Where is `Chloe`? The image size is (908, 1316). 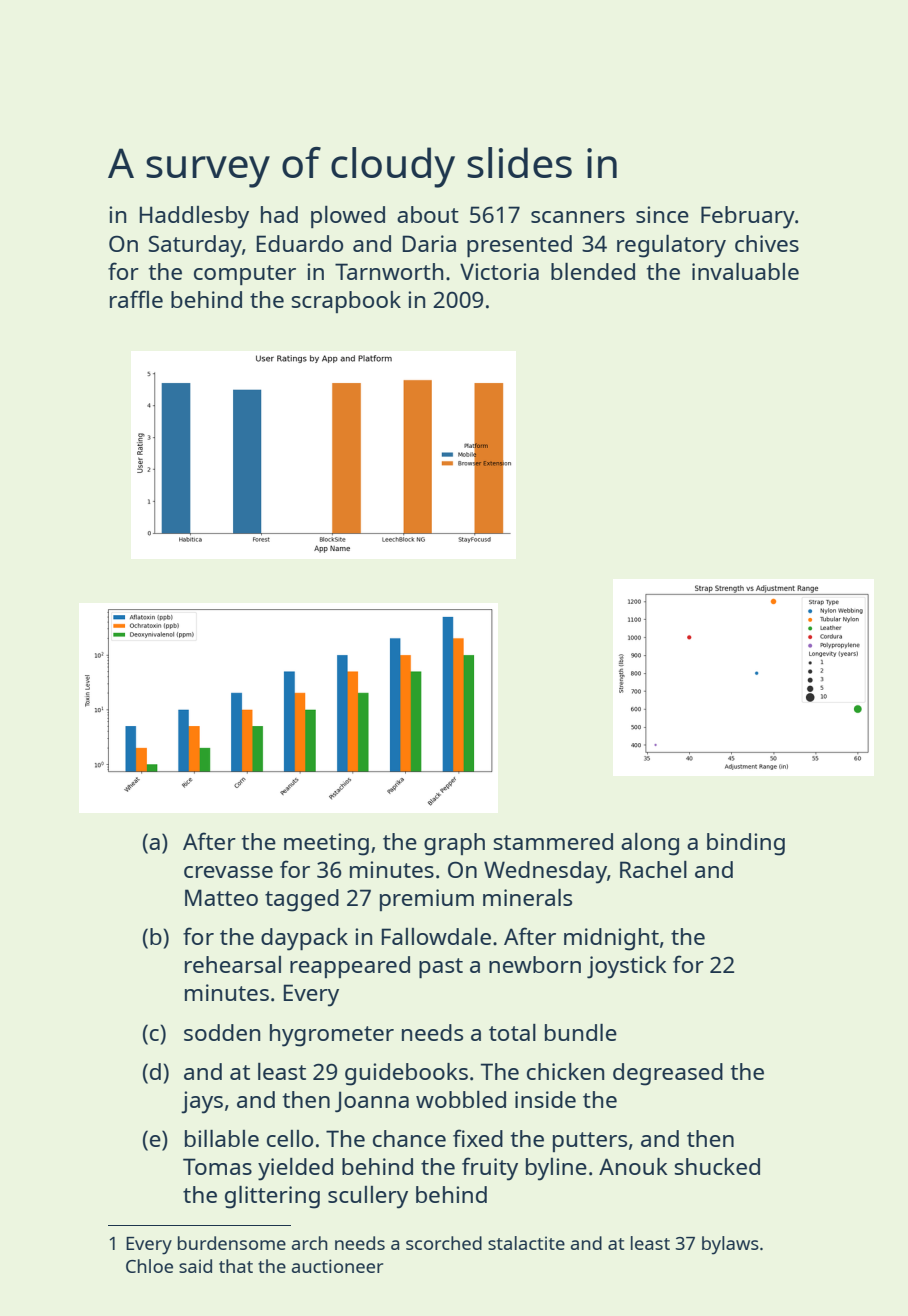 Chloe is located at coordinates (149, 1266).
